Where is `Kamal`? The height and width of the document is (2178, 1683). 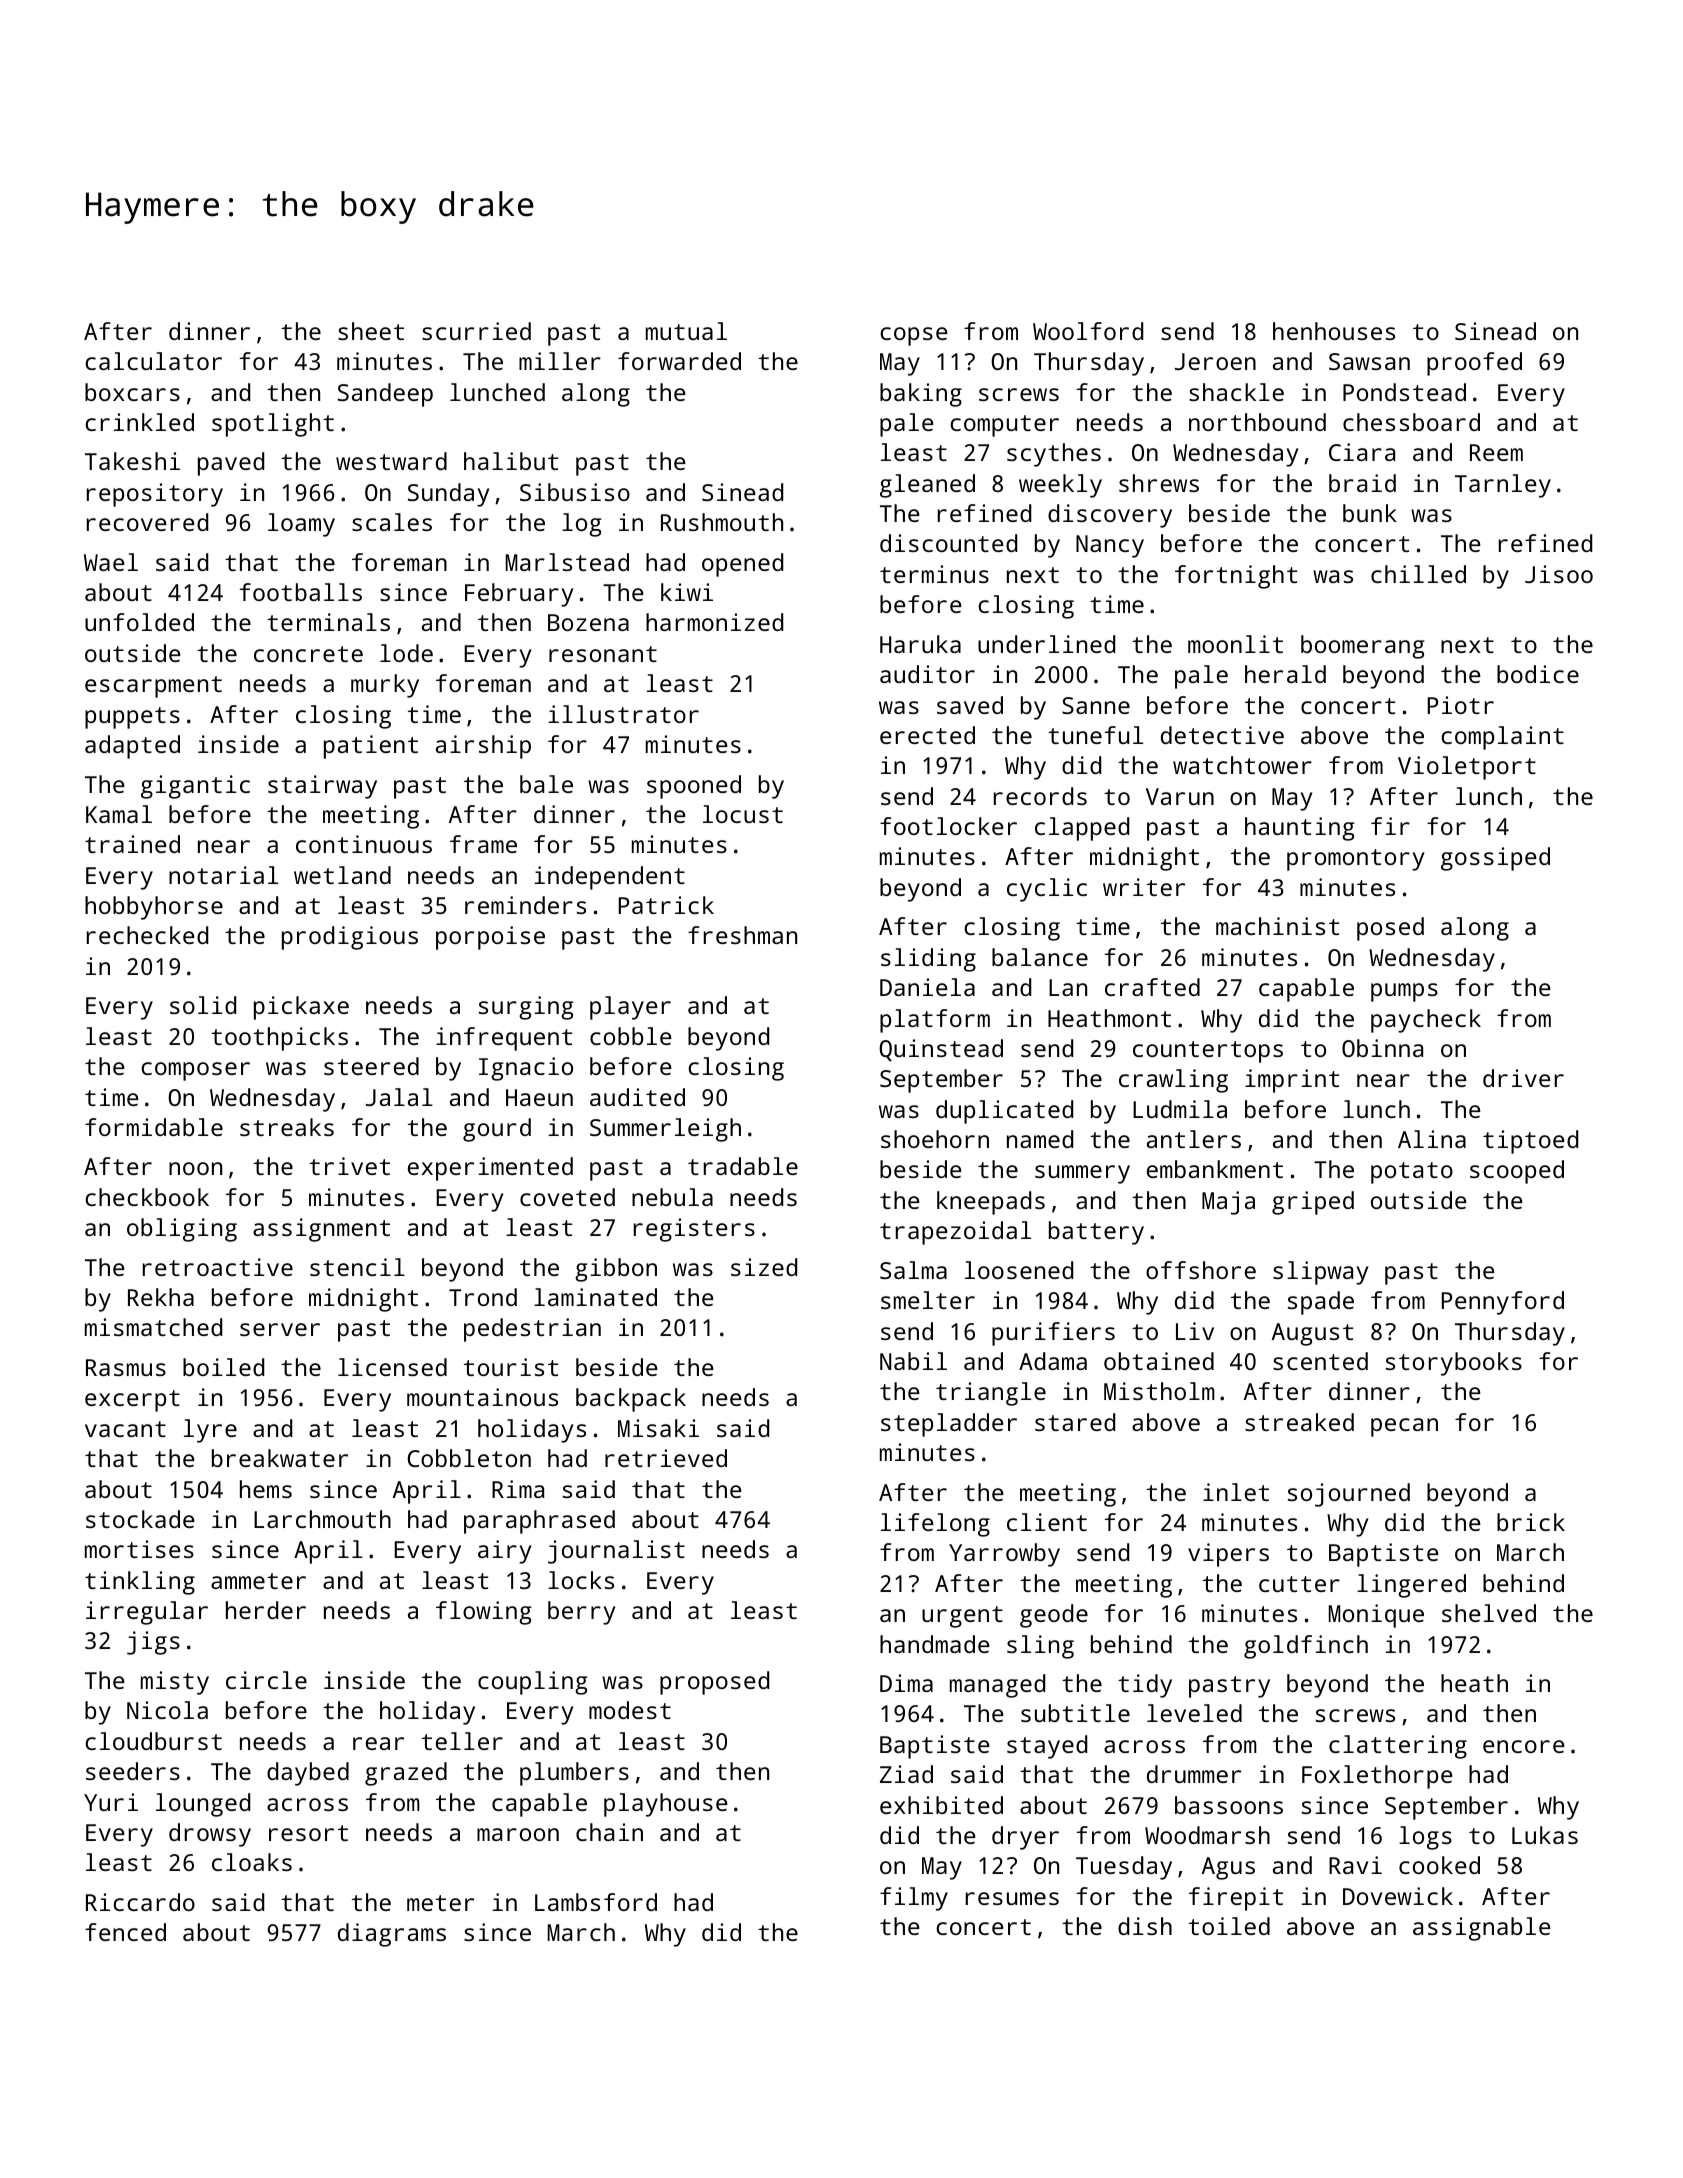 Kamal is located at coordinates (119, 814).
